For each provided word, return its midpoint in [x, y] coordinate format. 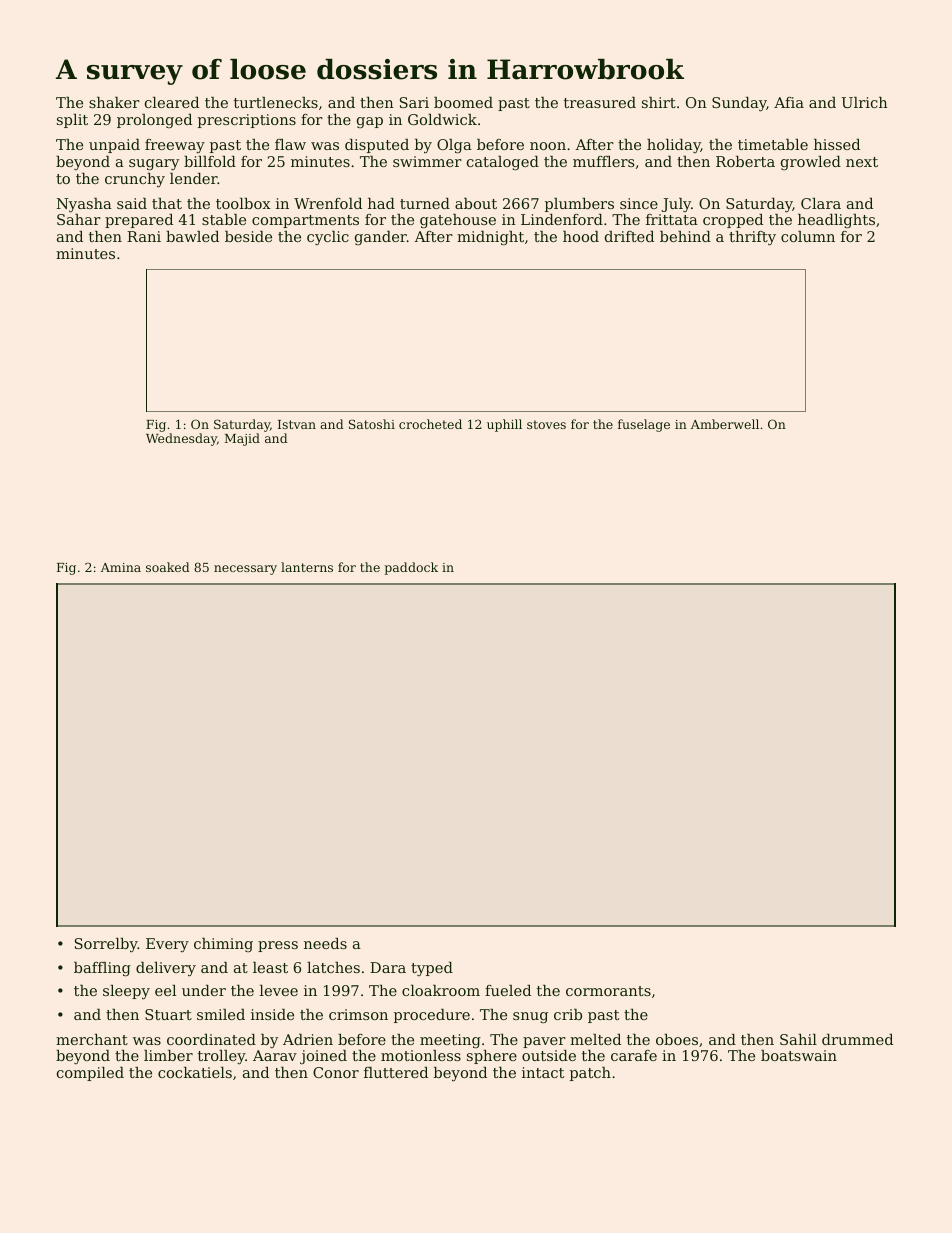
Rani [144, 236]
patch [590, 1074]
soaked [168, 567]
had [381, 203]
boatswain [799, 1055]
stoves [546, 424]
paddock [411, 568]
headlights [836, 221]
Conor [336, 1072]
